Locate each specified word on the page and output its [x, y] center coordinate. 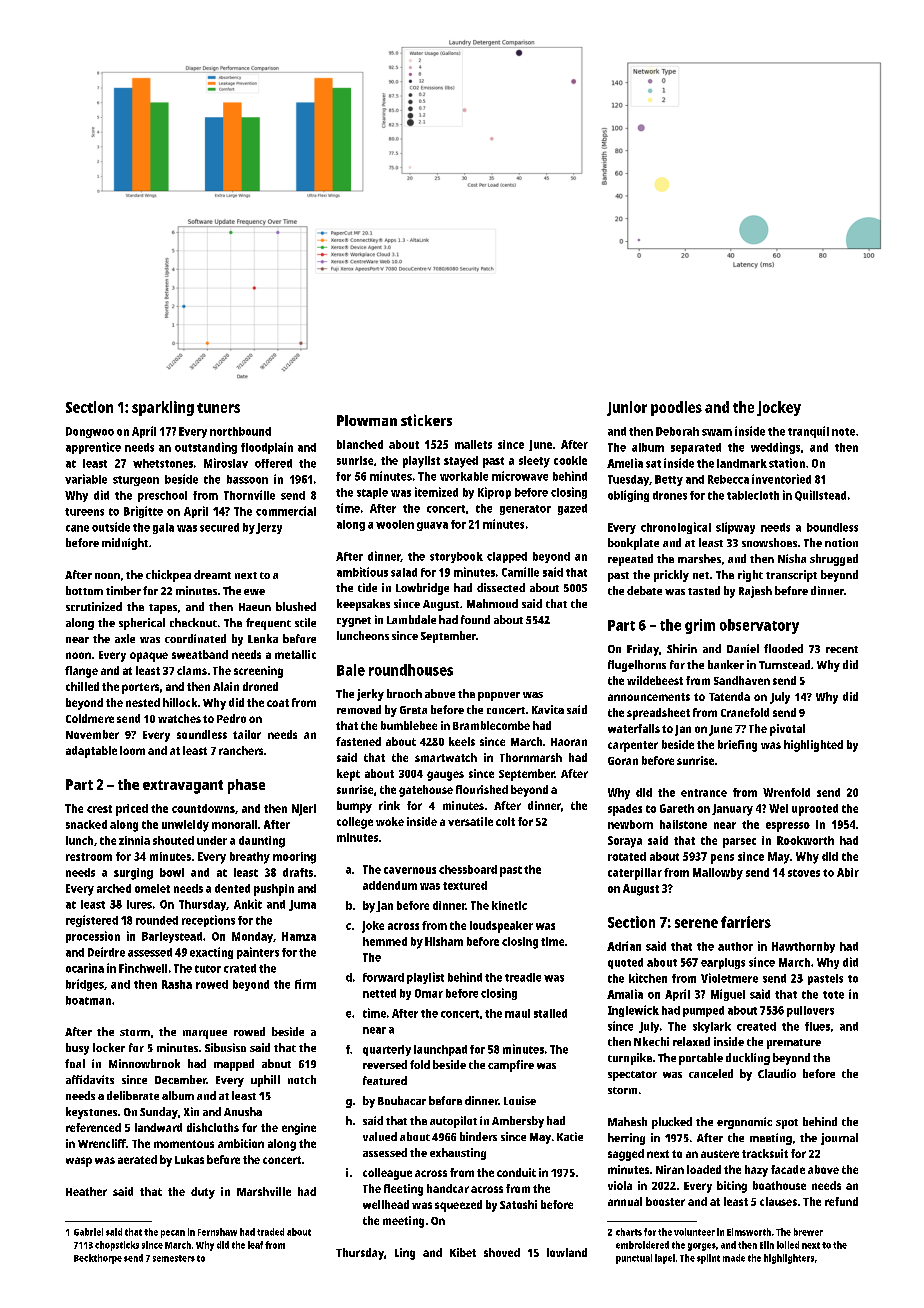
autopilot [453, 1122]
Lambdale [411, 619]
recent [842, 649]
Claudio [777, 1073]
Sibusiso [225, 1047]
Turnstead [784, 664]
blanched [360, 444]
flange [81, 672]
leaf [255, 1245]
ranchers [241, 750]
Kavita [548, 709]
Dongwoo [90, 432]
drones [670, 495]
